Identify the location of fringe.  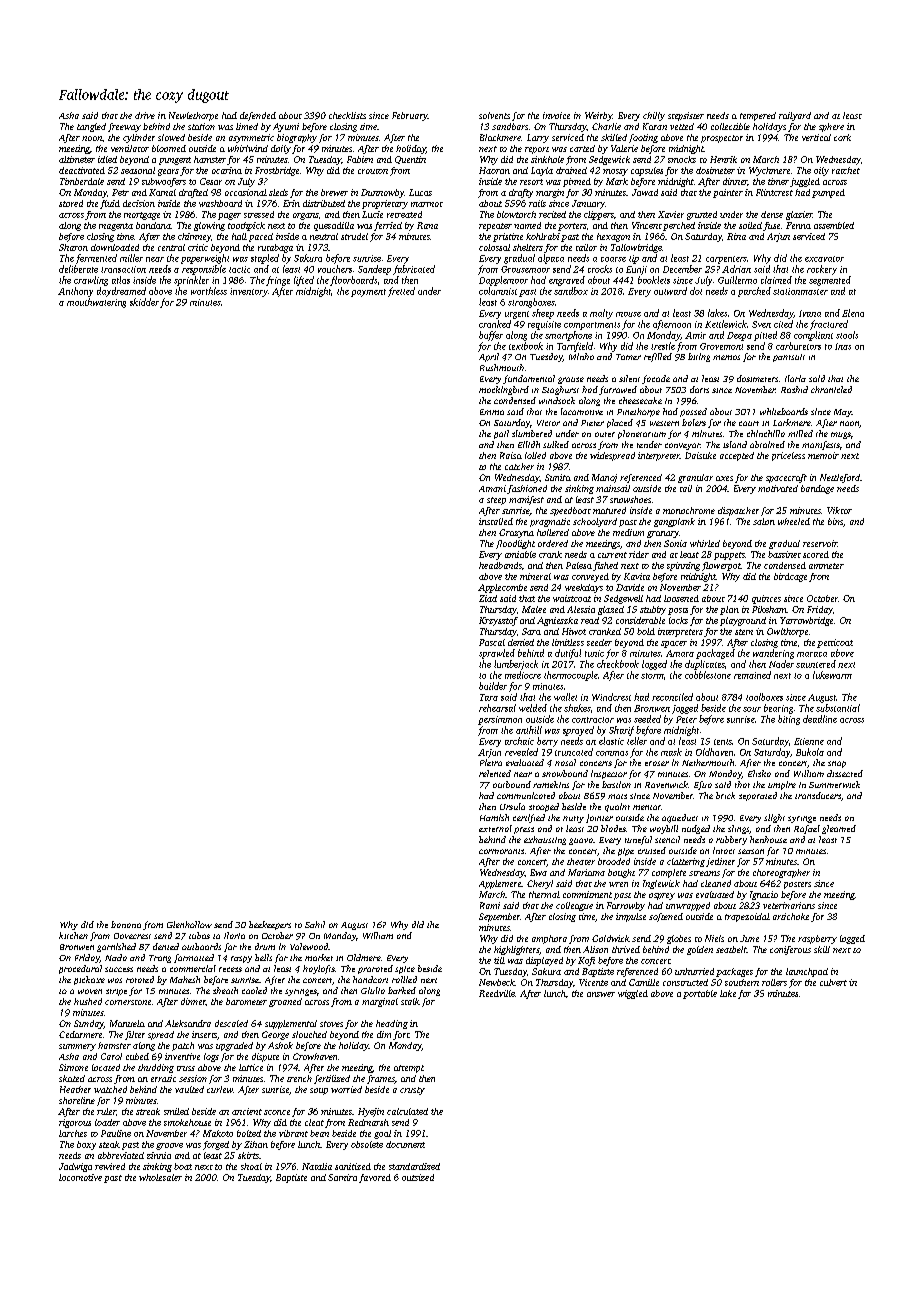
(278, 281).
